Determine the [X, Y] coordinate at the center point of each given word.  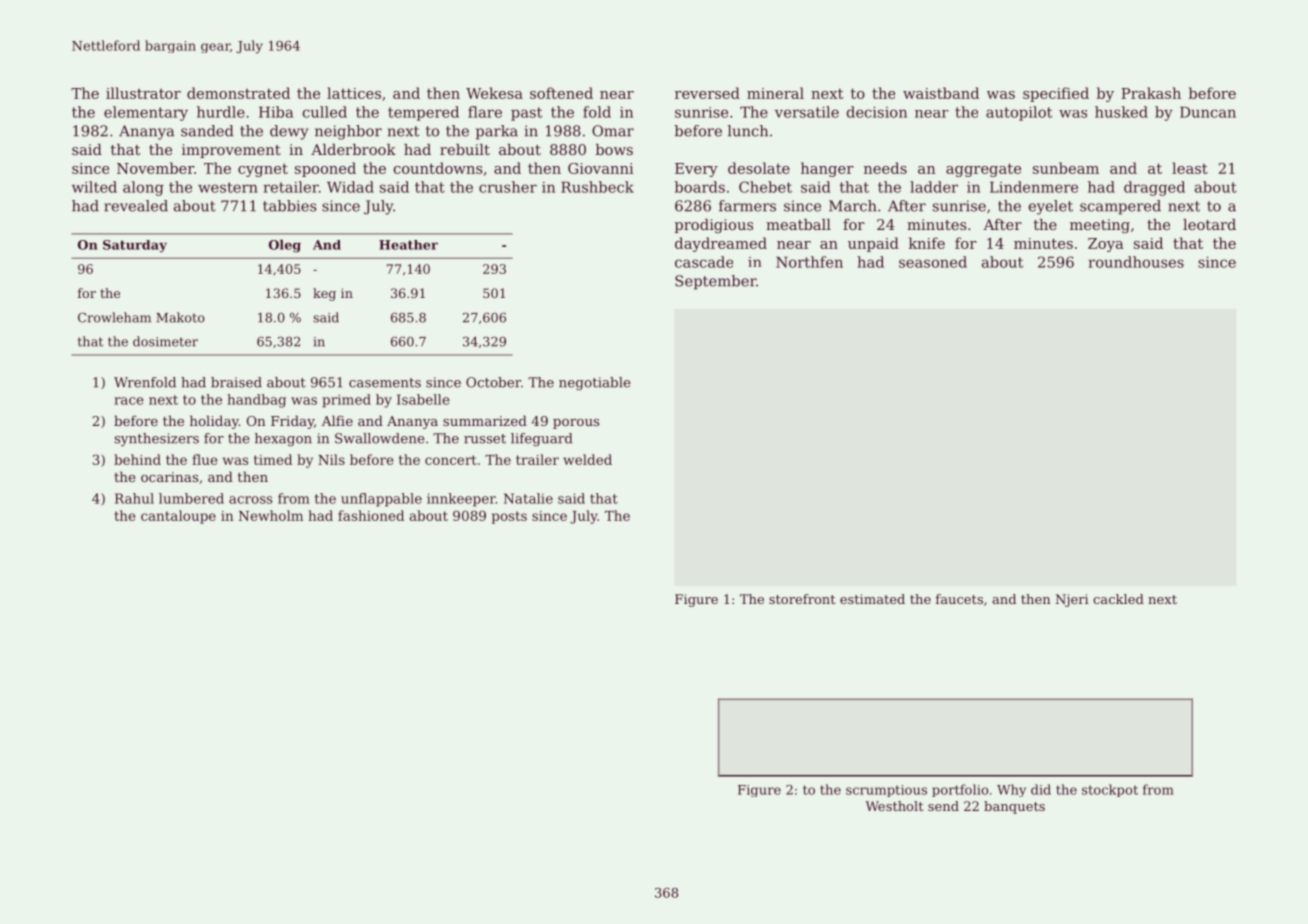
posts [509, 517]
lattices [354, 93]
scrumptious [886, 791]
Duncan [1208, 112]
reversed [707, 93]
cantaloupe [178, 517]
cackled [1118, 599]
